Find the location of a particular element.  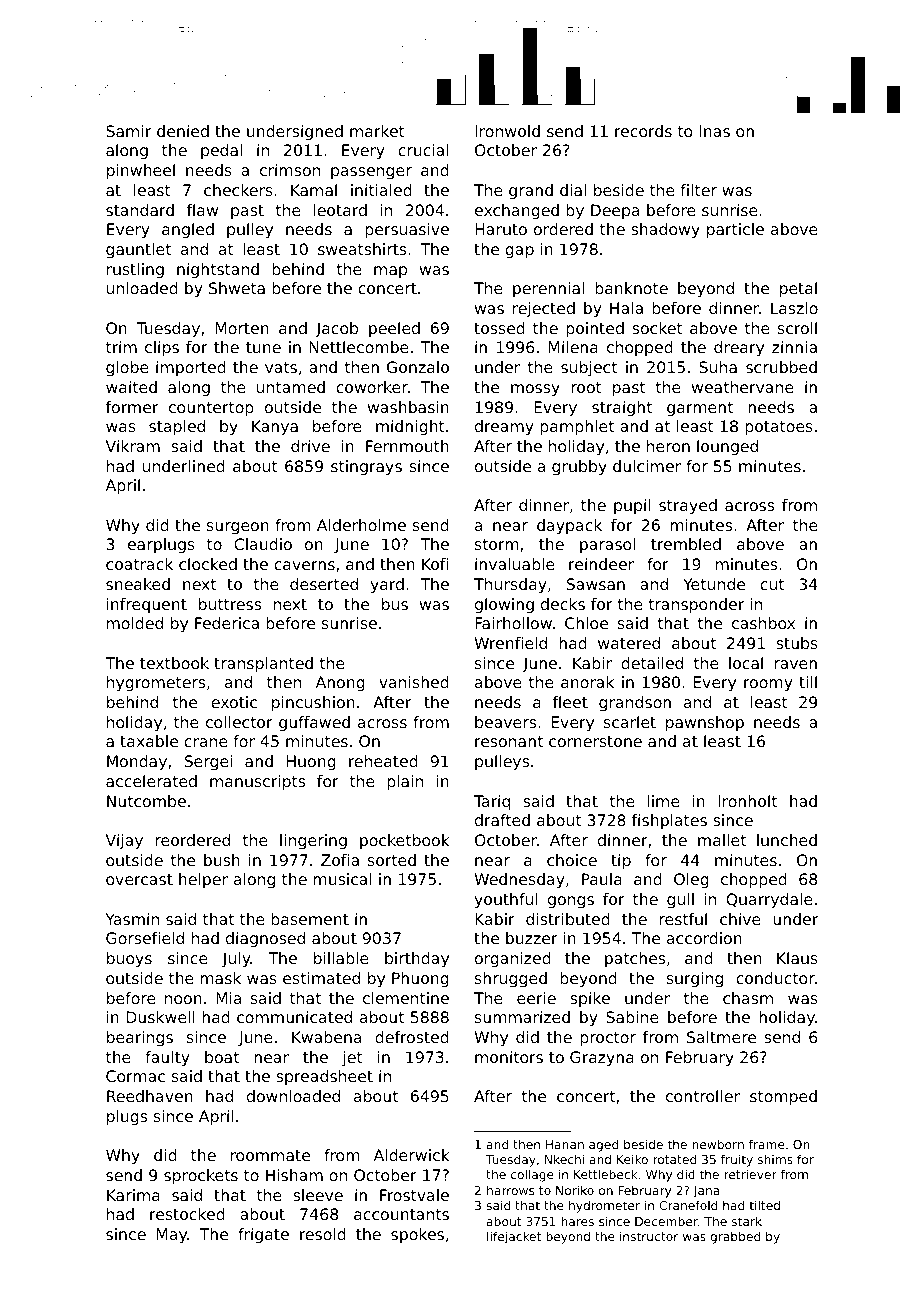

market is located at coordinates (377, 131).
